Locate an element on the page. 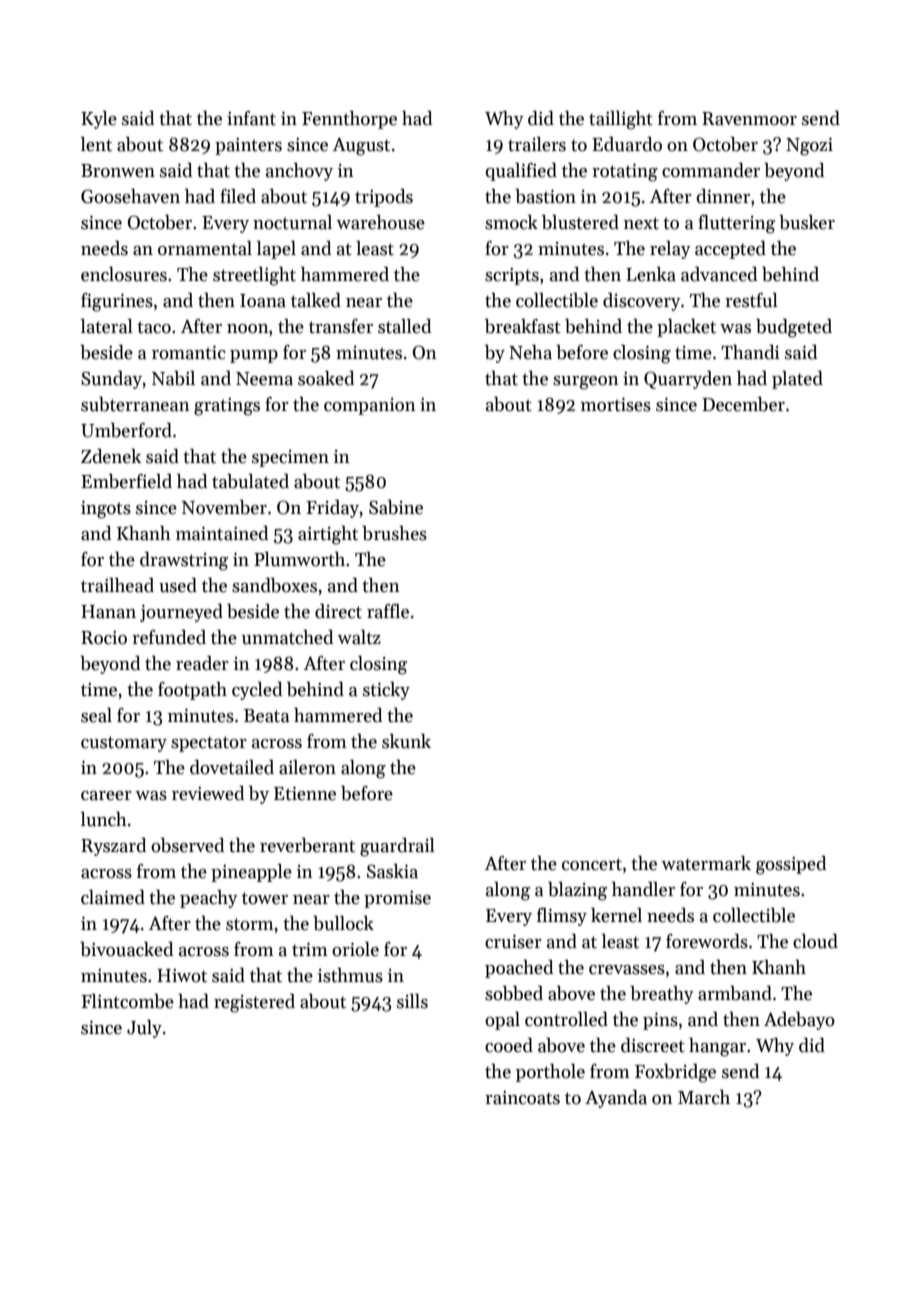 The width and height of the image is (924, 1314). opal is located at coordinates (502, 1021).
